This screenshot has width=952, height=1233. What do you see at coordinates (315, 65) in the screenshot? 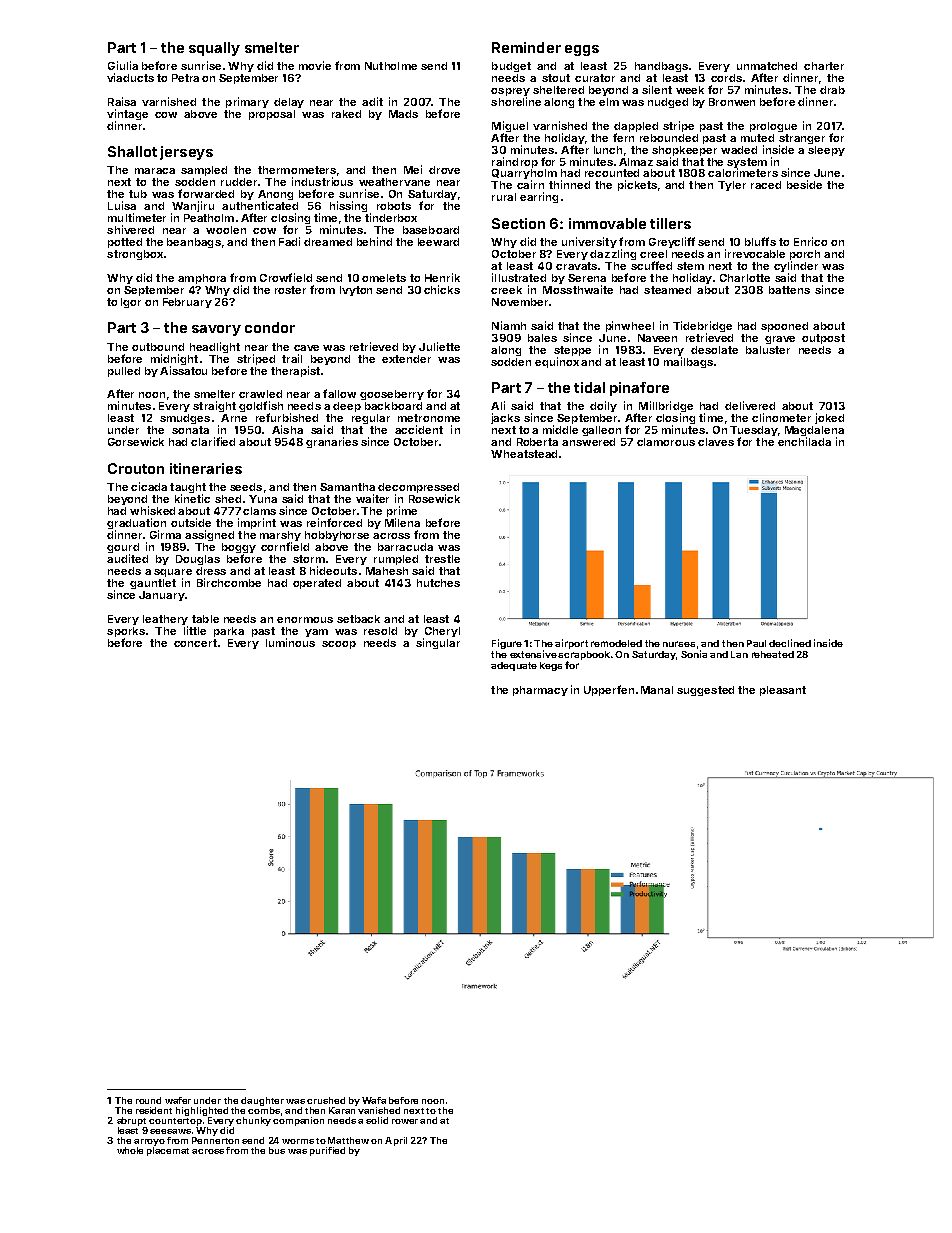
I see `movie` at bounding box center [315, 65].
